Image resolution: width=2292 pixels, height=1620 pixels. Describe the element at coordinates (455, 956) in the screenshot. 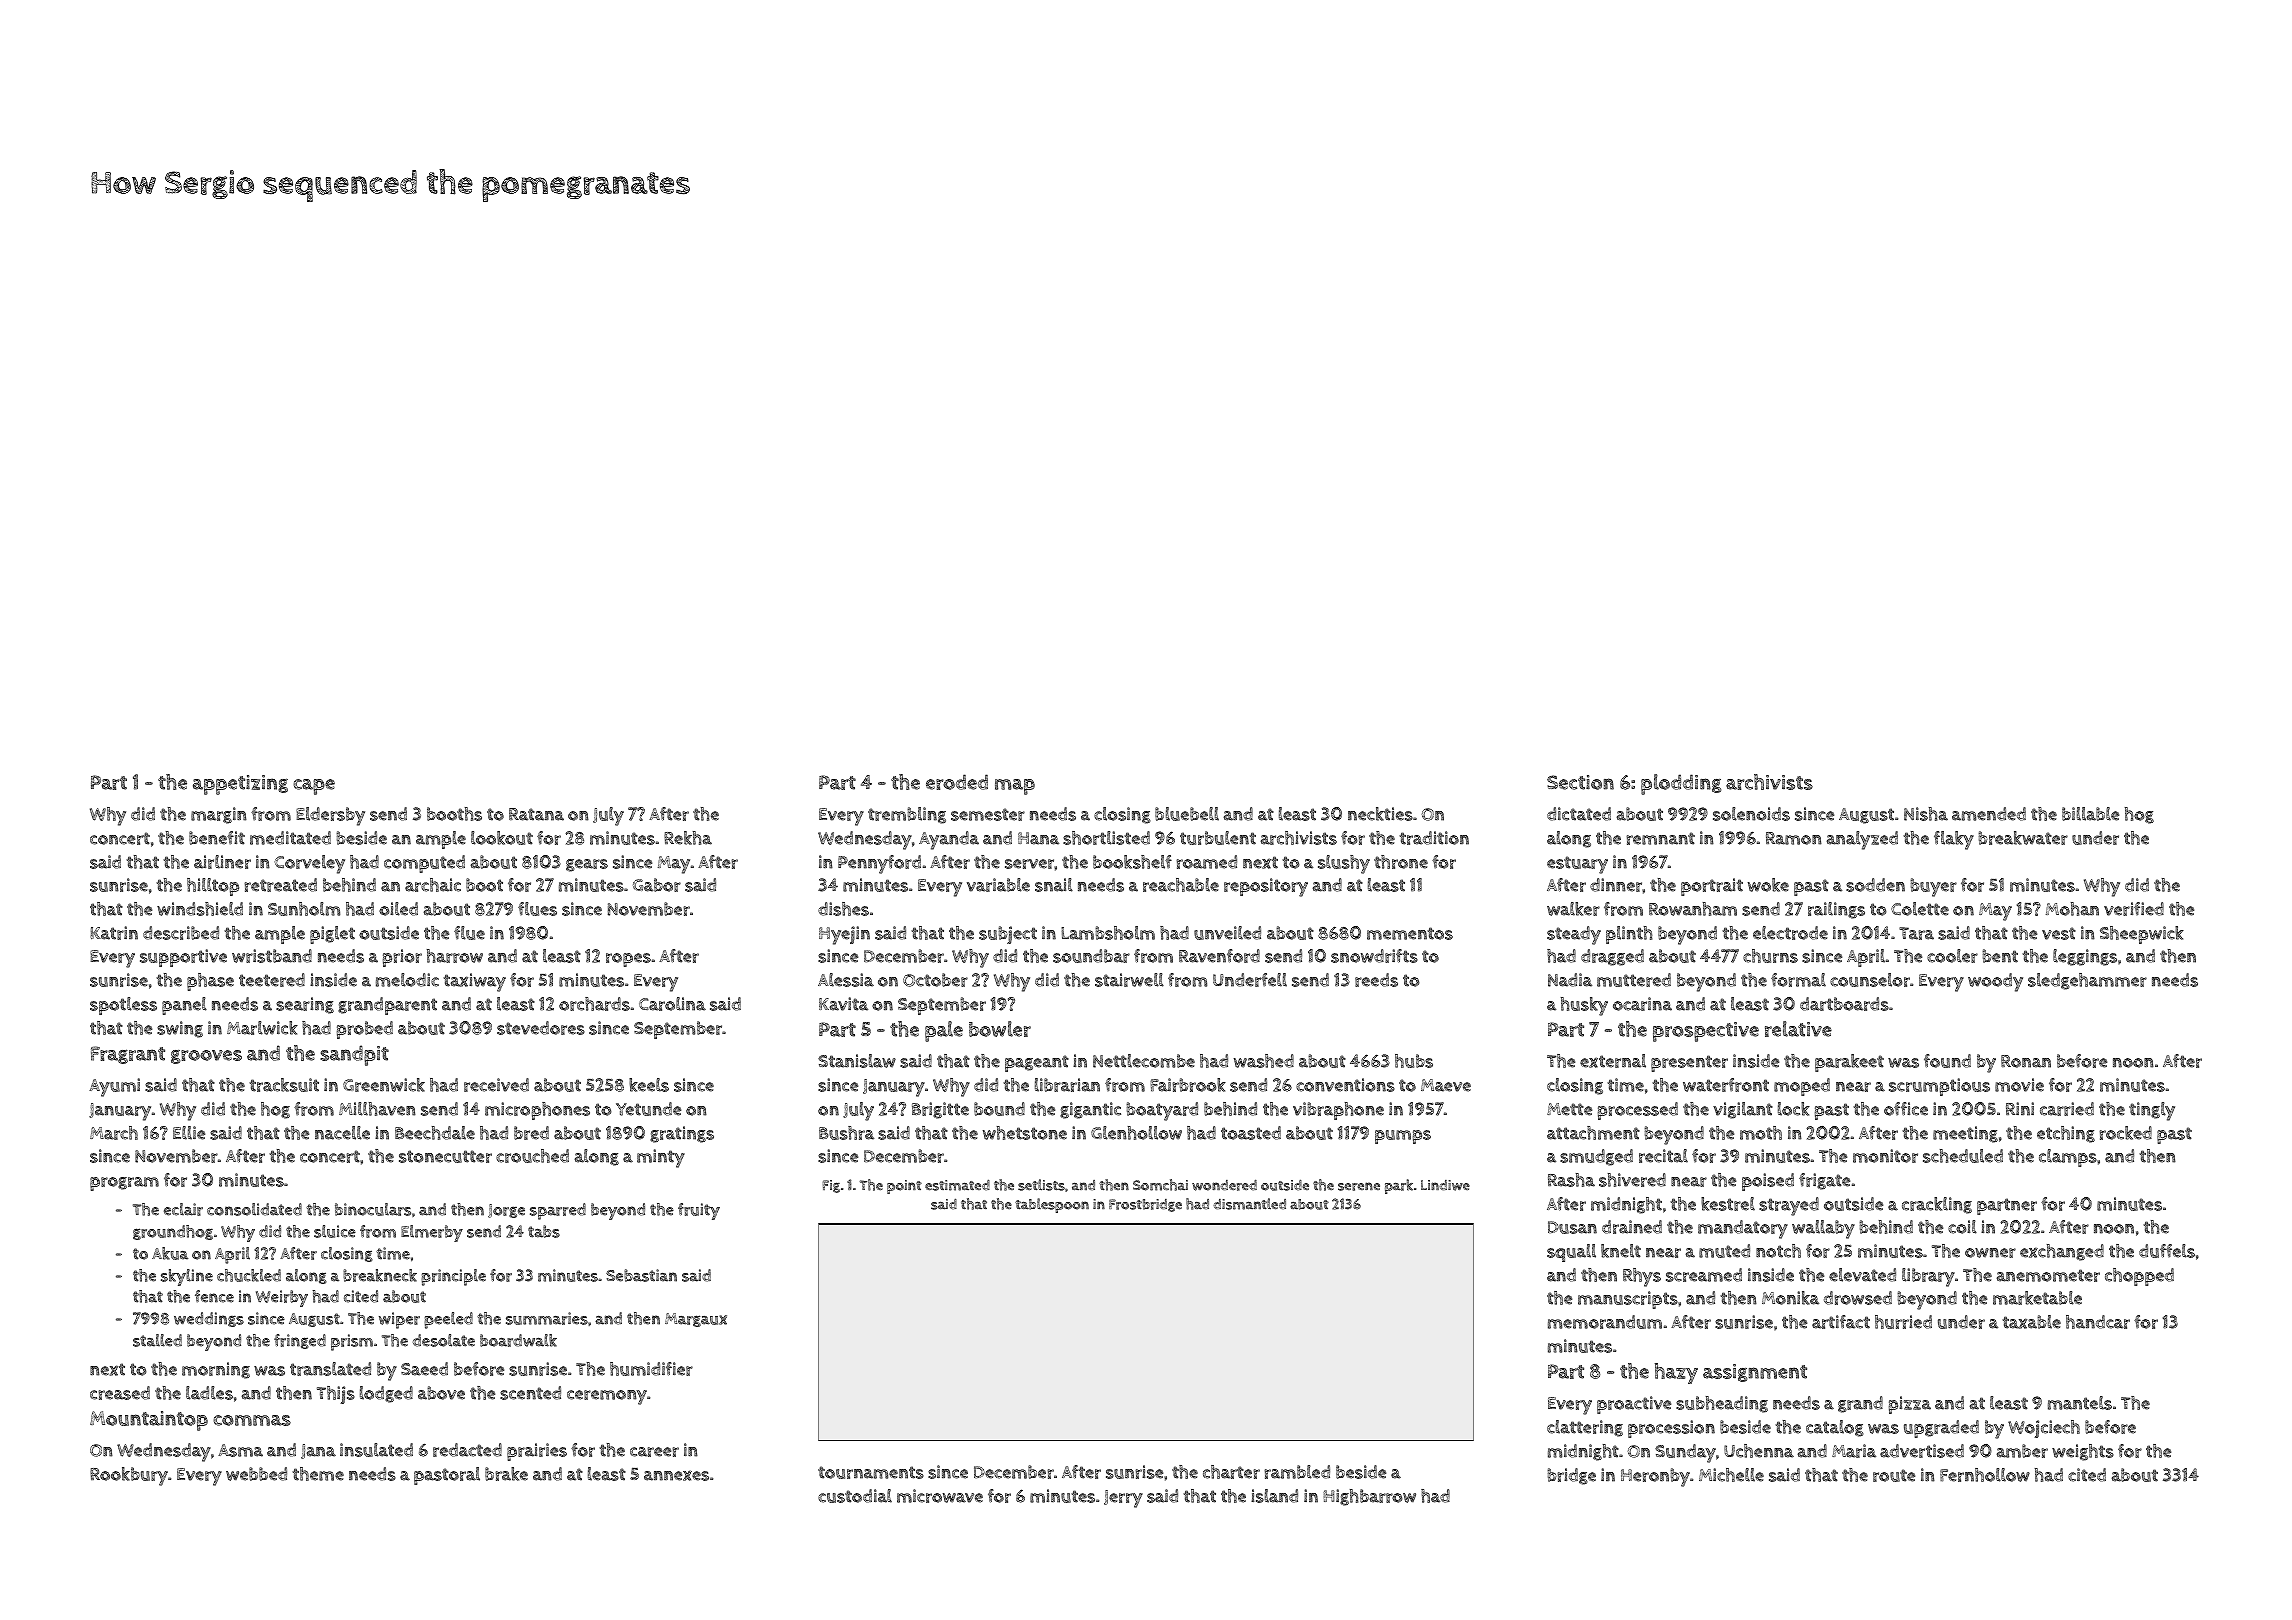

I see `harrow` at that location.
